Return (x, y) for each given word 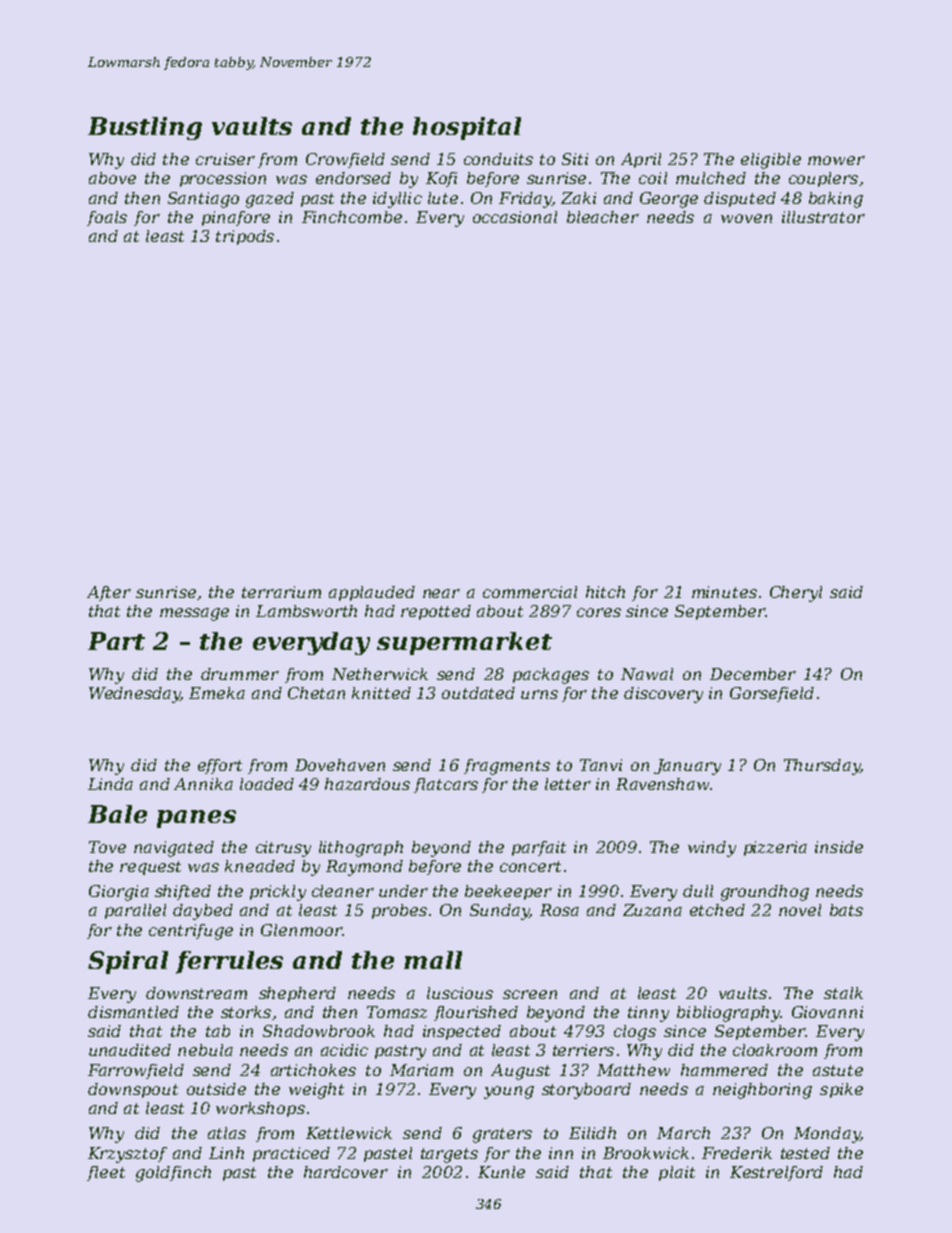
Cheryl (796, 594)
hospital (467, 128)
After (109, 593)
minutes (724, 592)
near (441, 593)
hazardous (367, 784)
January (687, 767)
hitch (605, 592)
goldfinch (173, 1174)
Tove (107, 847)
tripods (245, 237)
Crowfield (345, 160)
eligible (771, 161)
